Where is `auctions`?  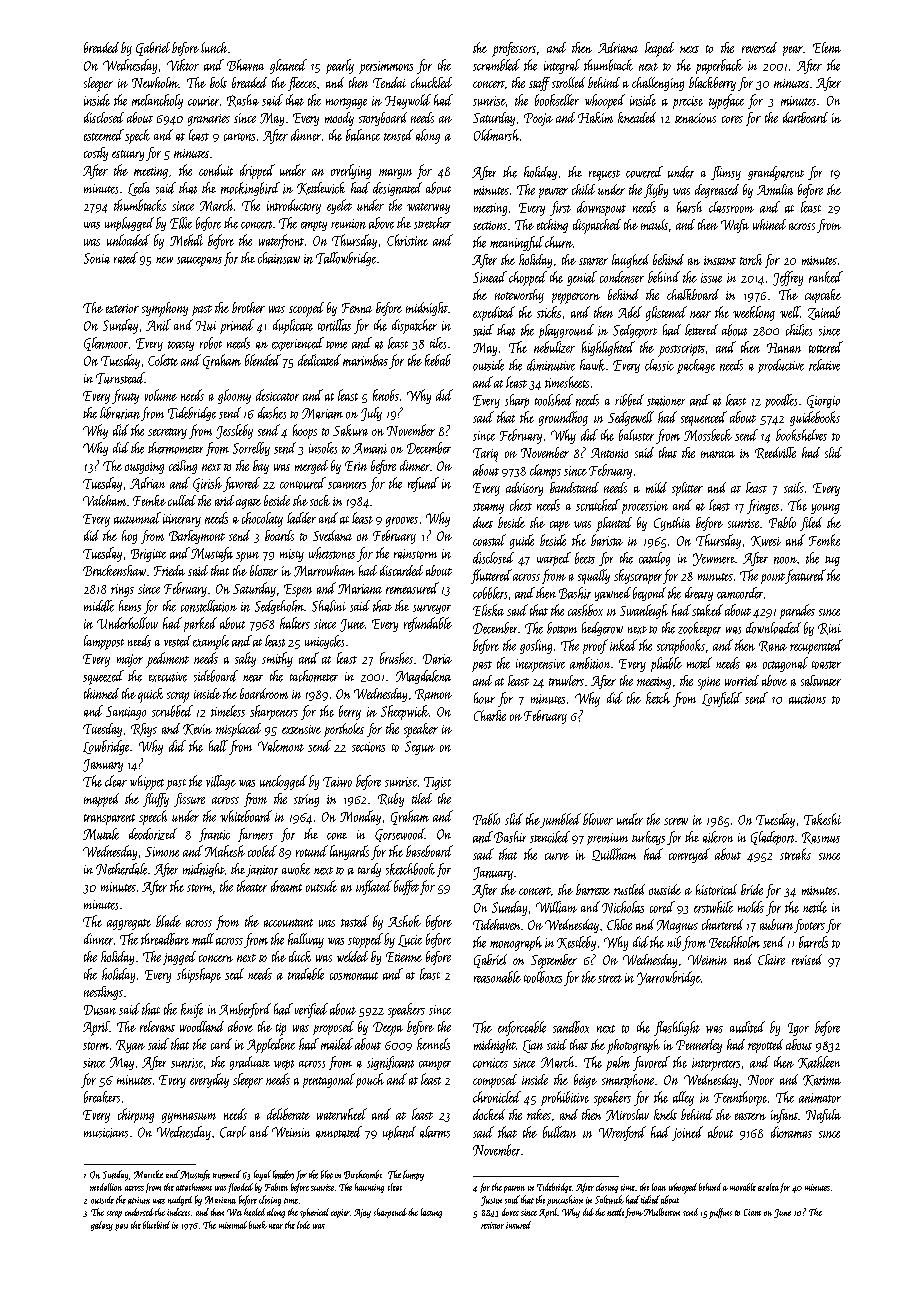 auctions is located at coordinates (807, 699).
